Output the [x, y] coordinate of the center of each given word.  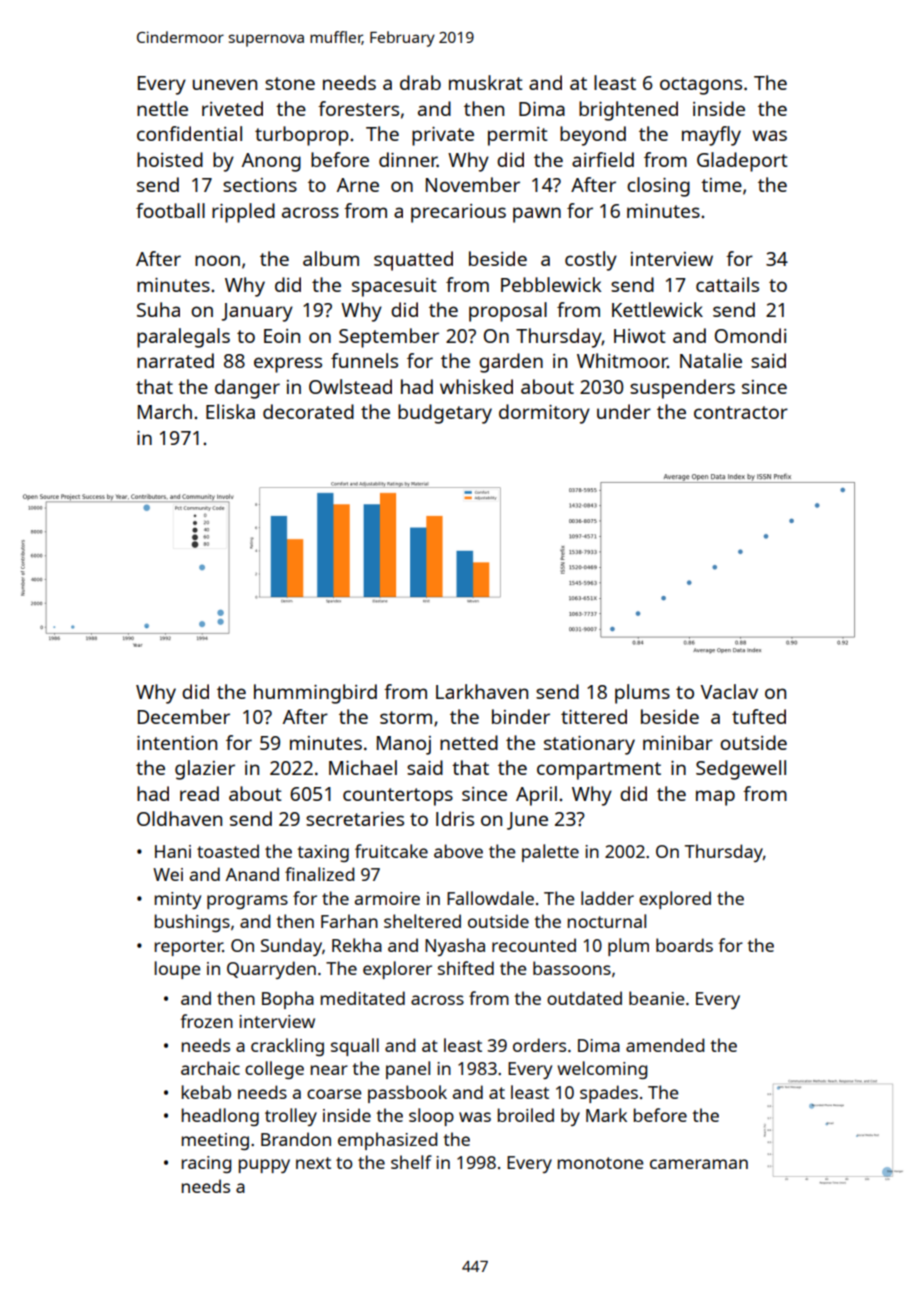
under [624, 411]
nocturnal [607, 921]
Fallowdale [490, 898]
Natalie [711, 360]
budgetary [445, 414]
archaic [210, 1068]
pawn [537, 215]
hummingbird [315, 694]
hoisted [170, 159]
